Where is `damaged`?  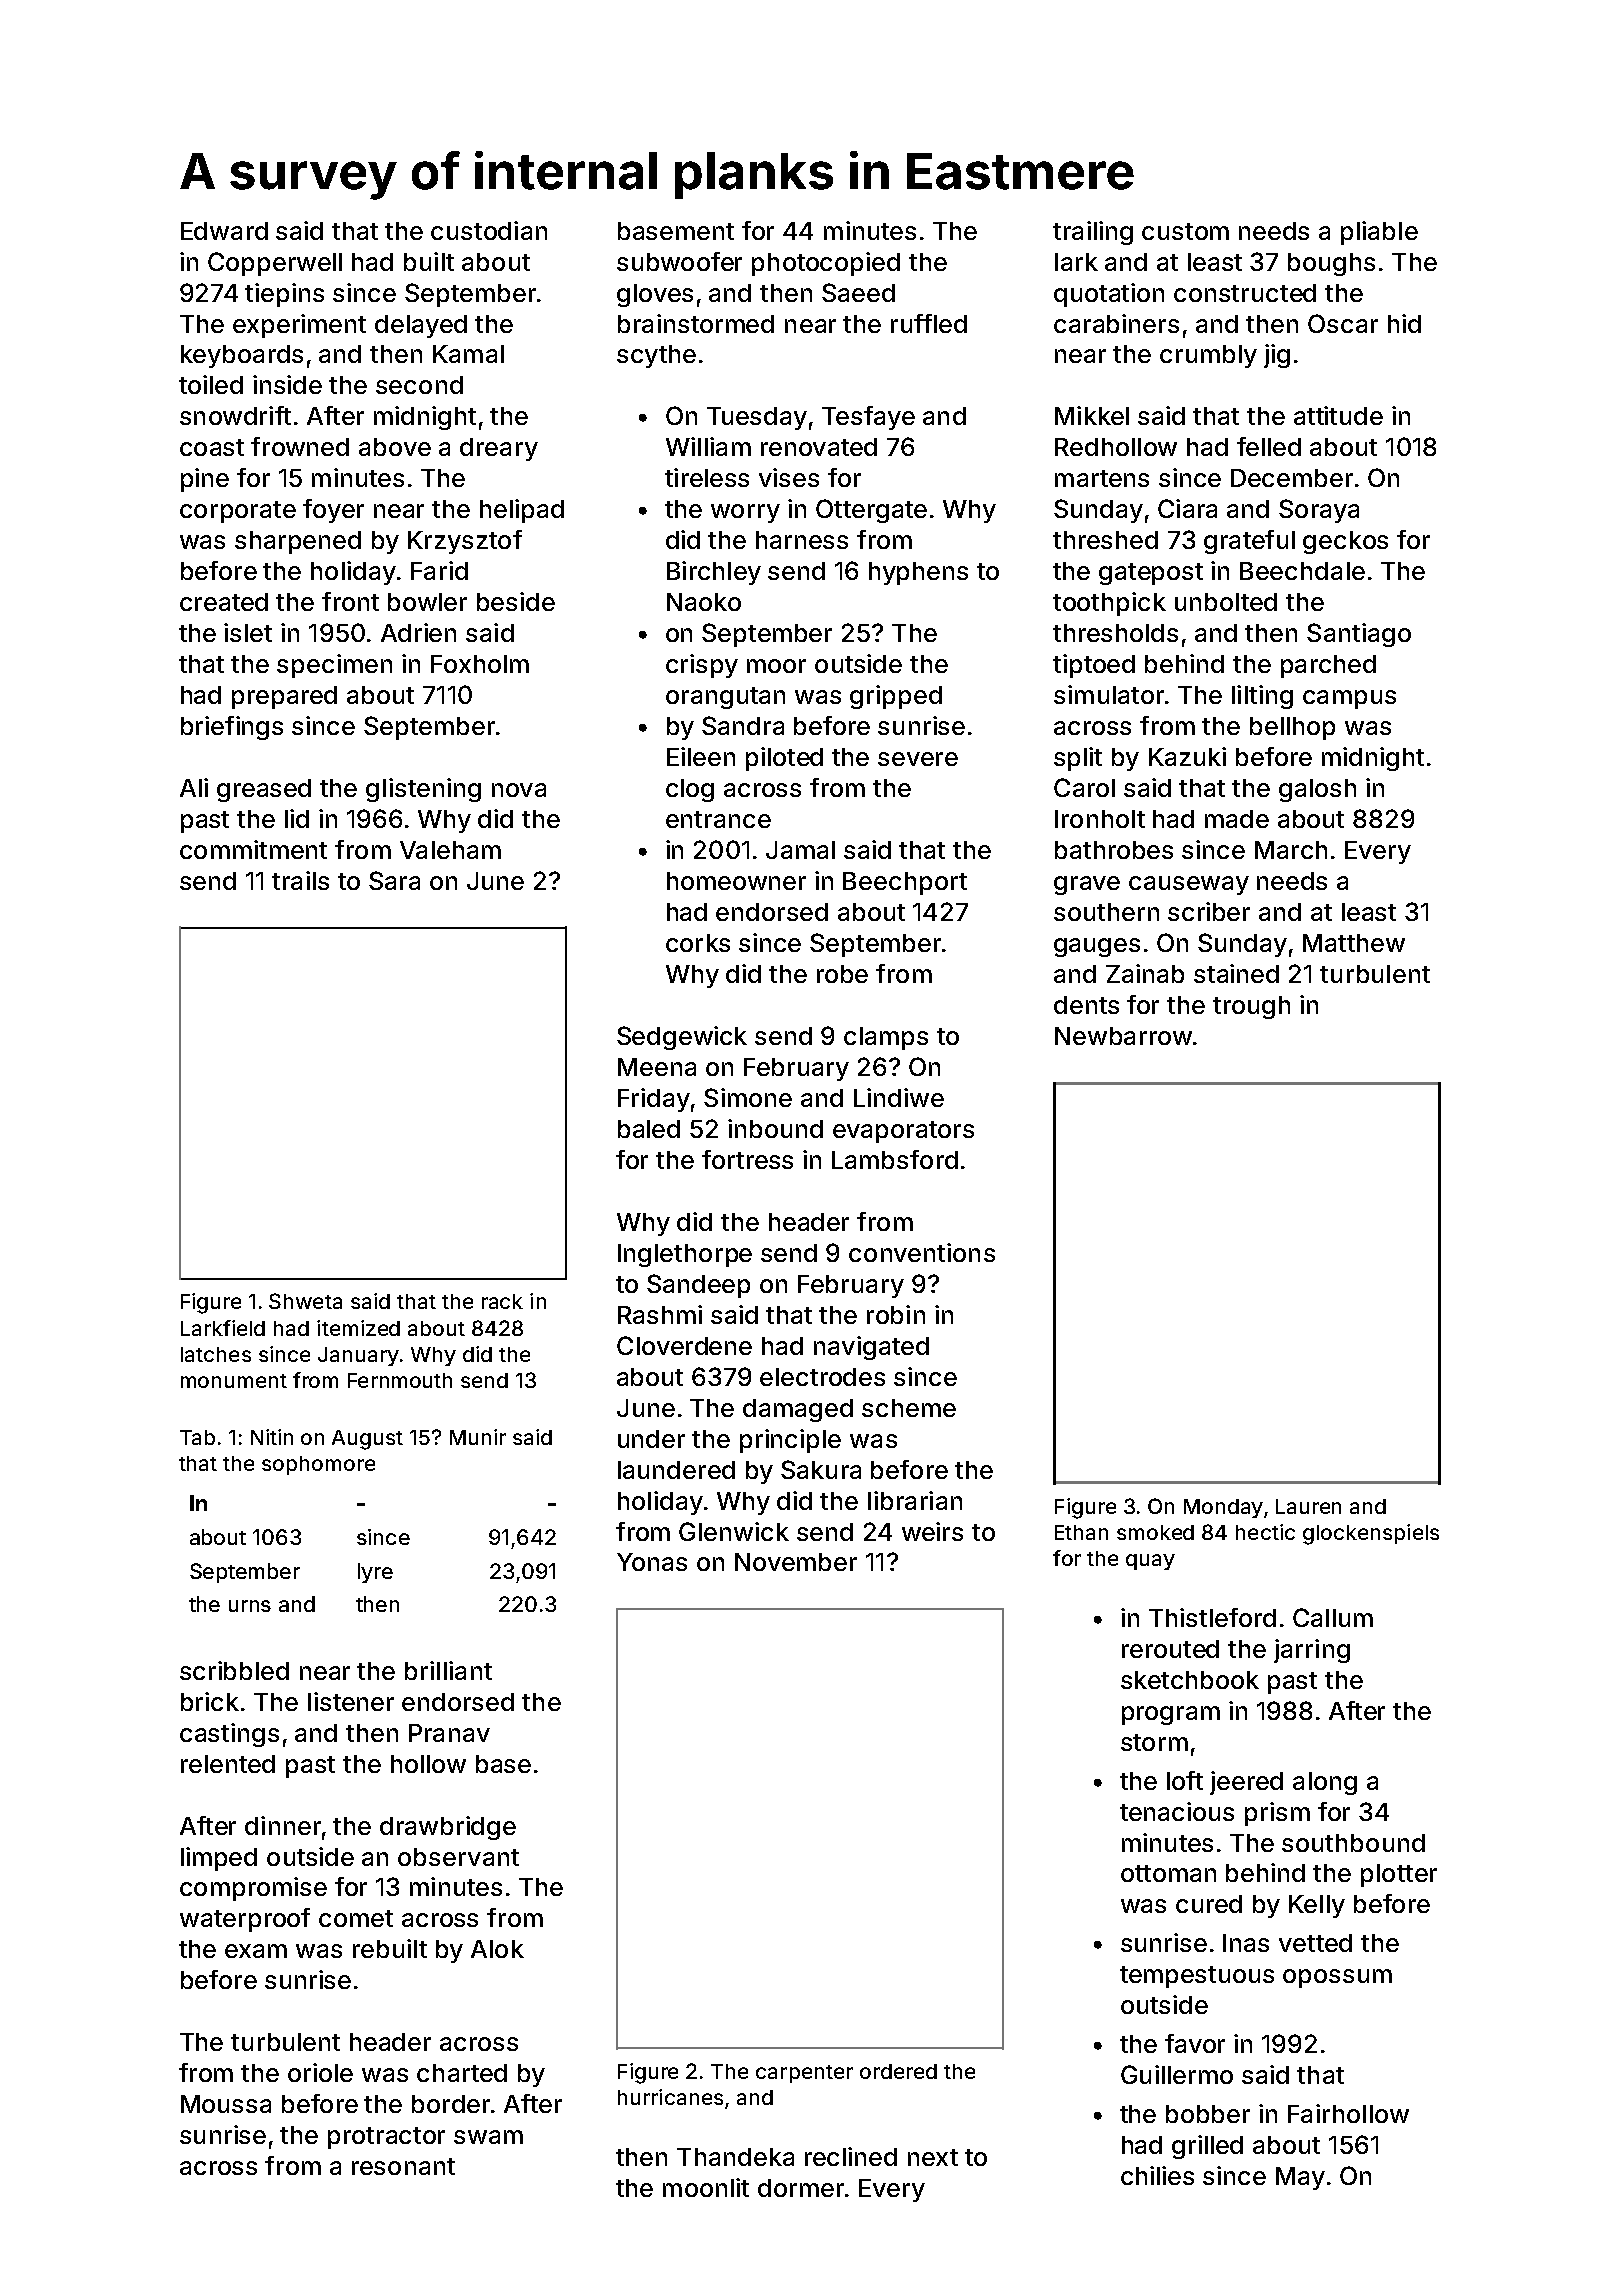 damaged is located at coordinates (798, 1410).
